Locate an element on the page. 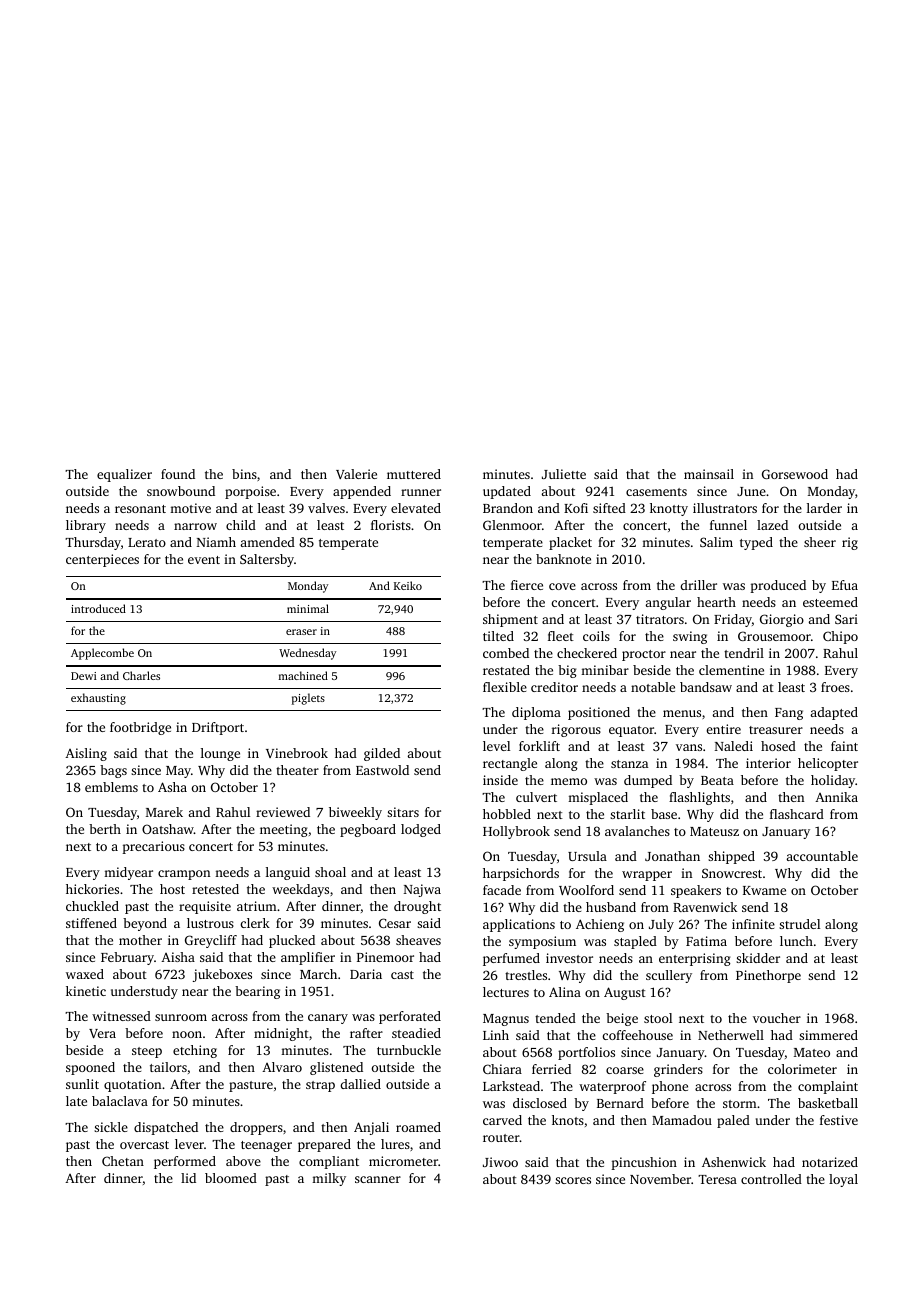 The image size is (924, 1308). driller is located at coordinates (699, 585).
